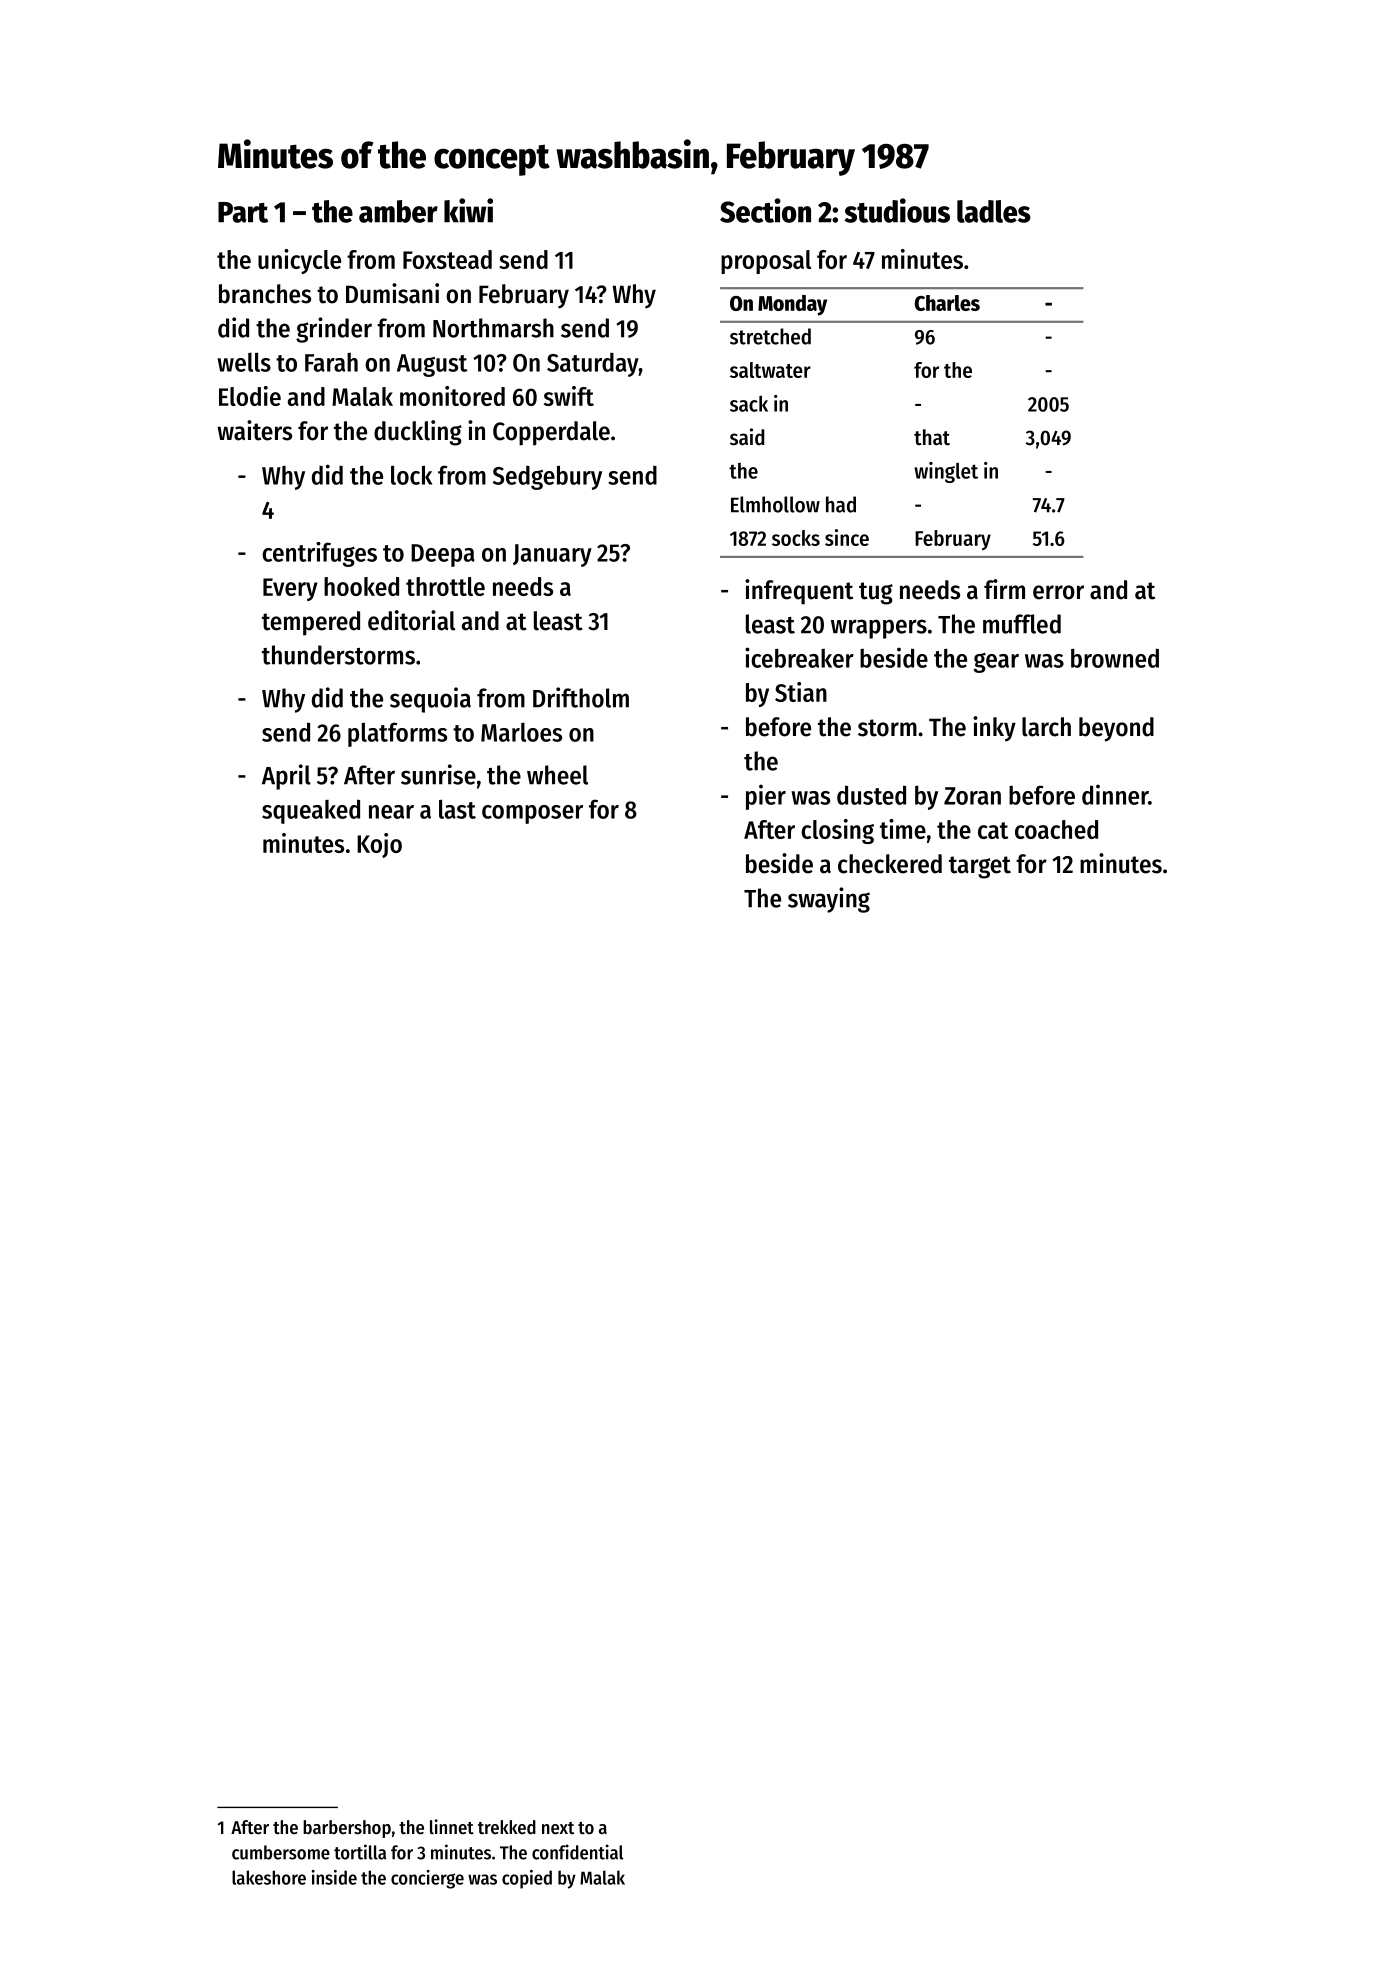 This screenshot has height=1969, width=1386. I want to click on linnet, so click(452, 1826).
